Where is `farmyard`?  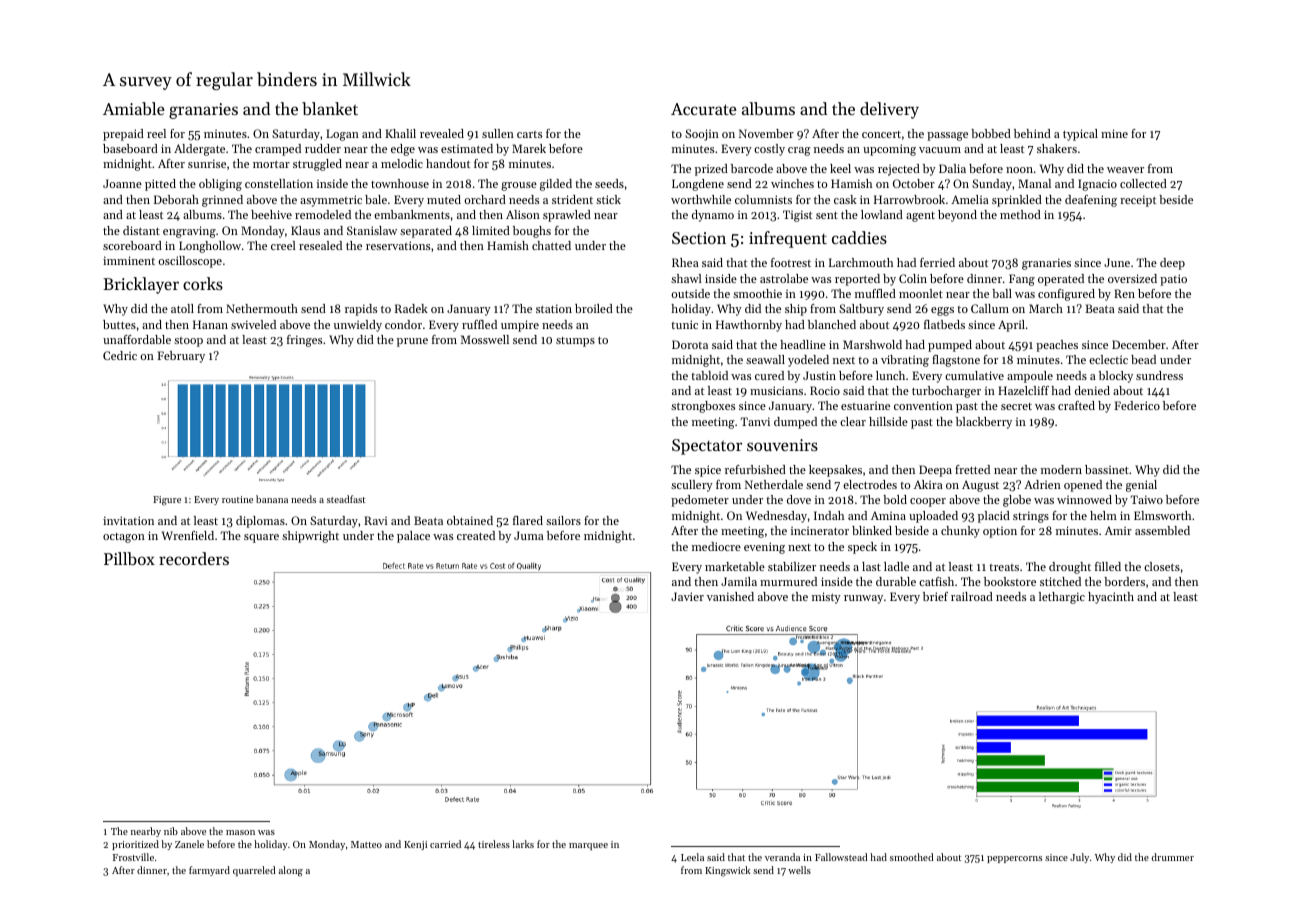 farmyard is located at coordinates (209, 871).
